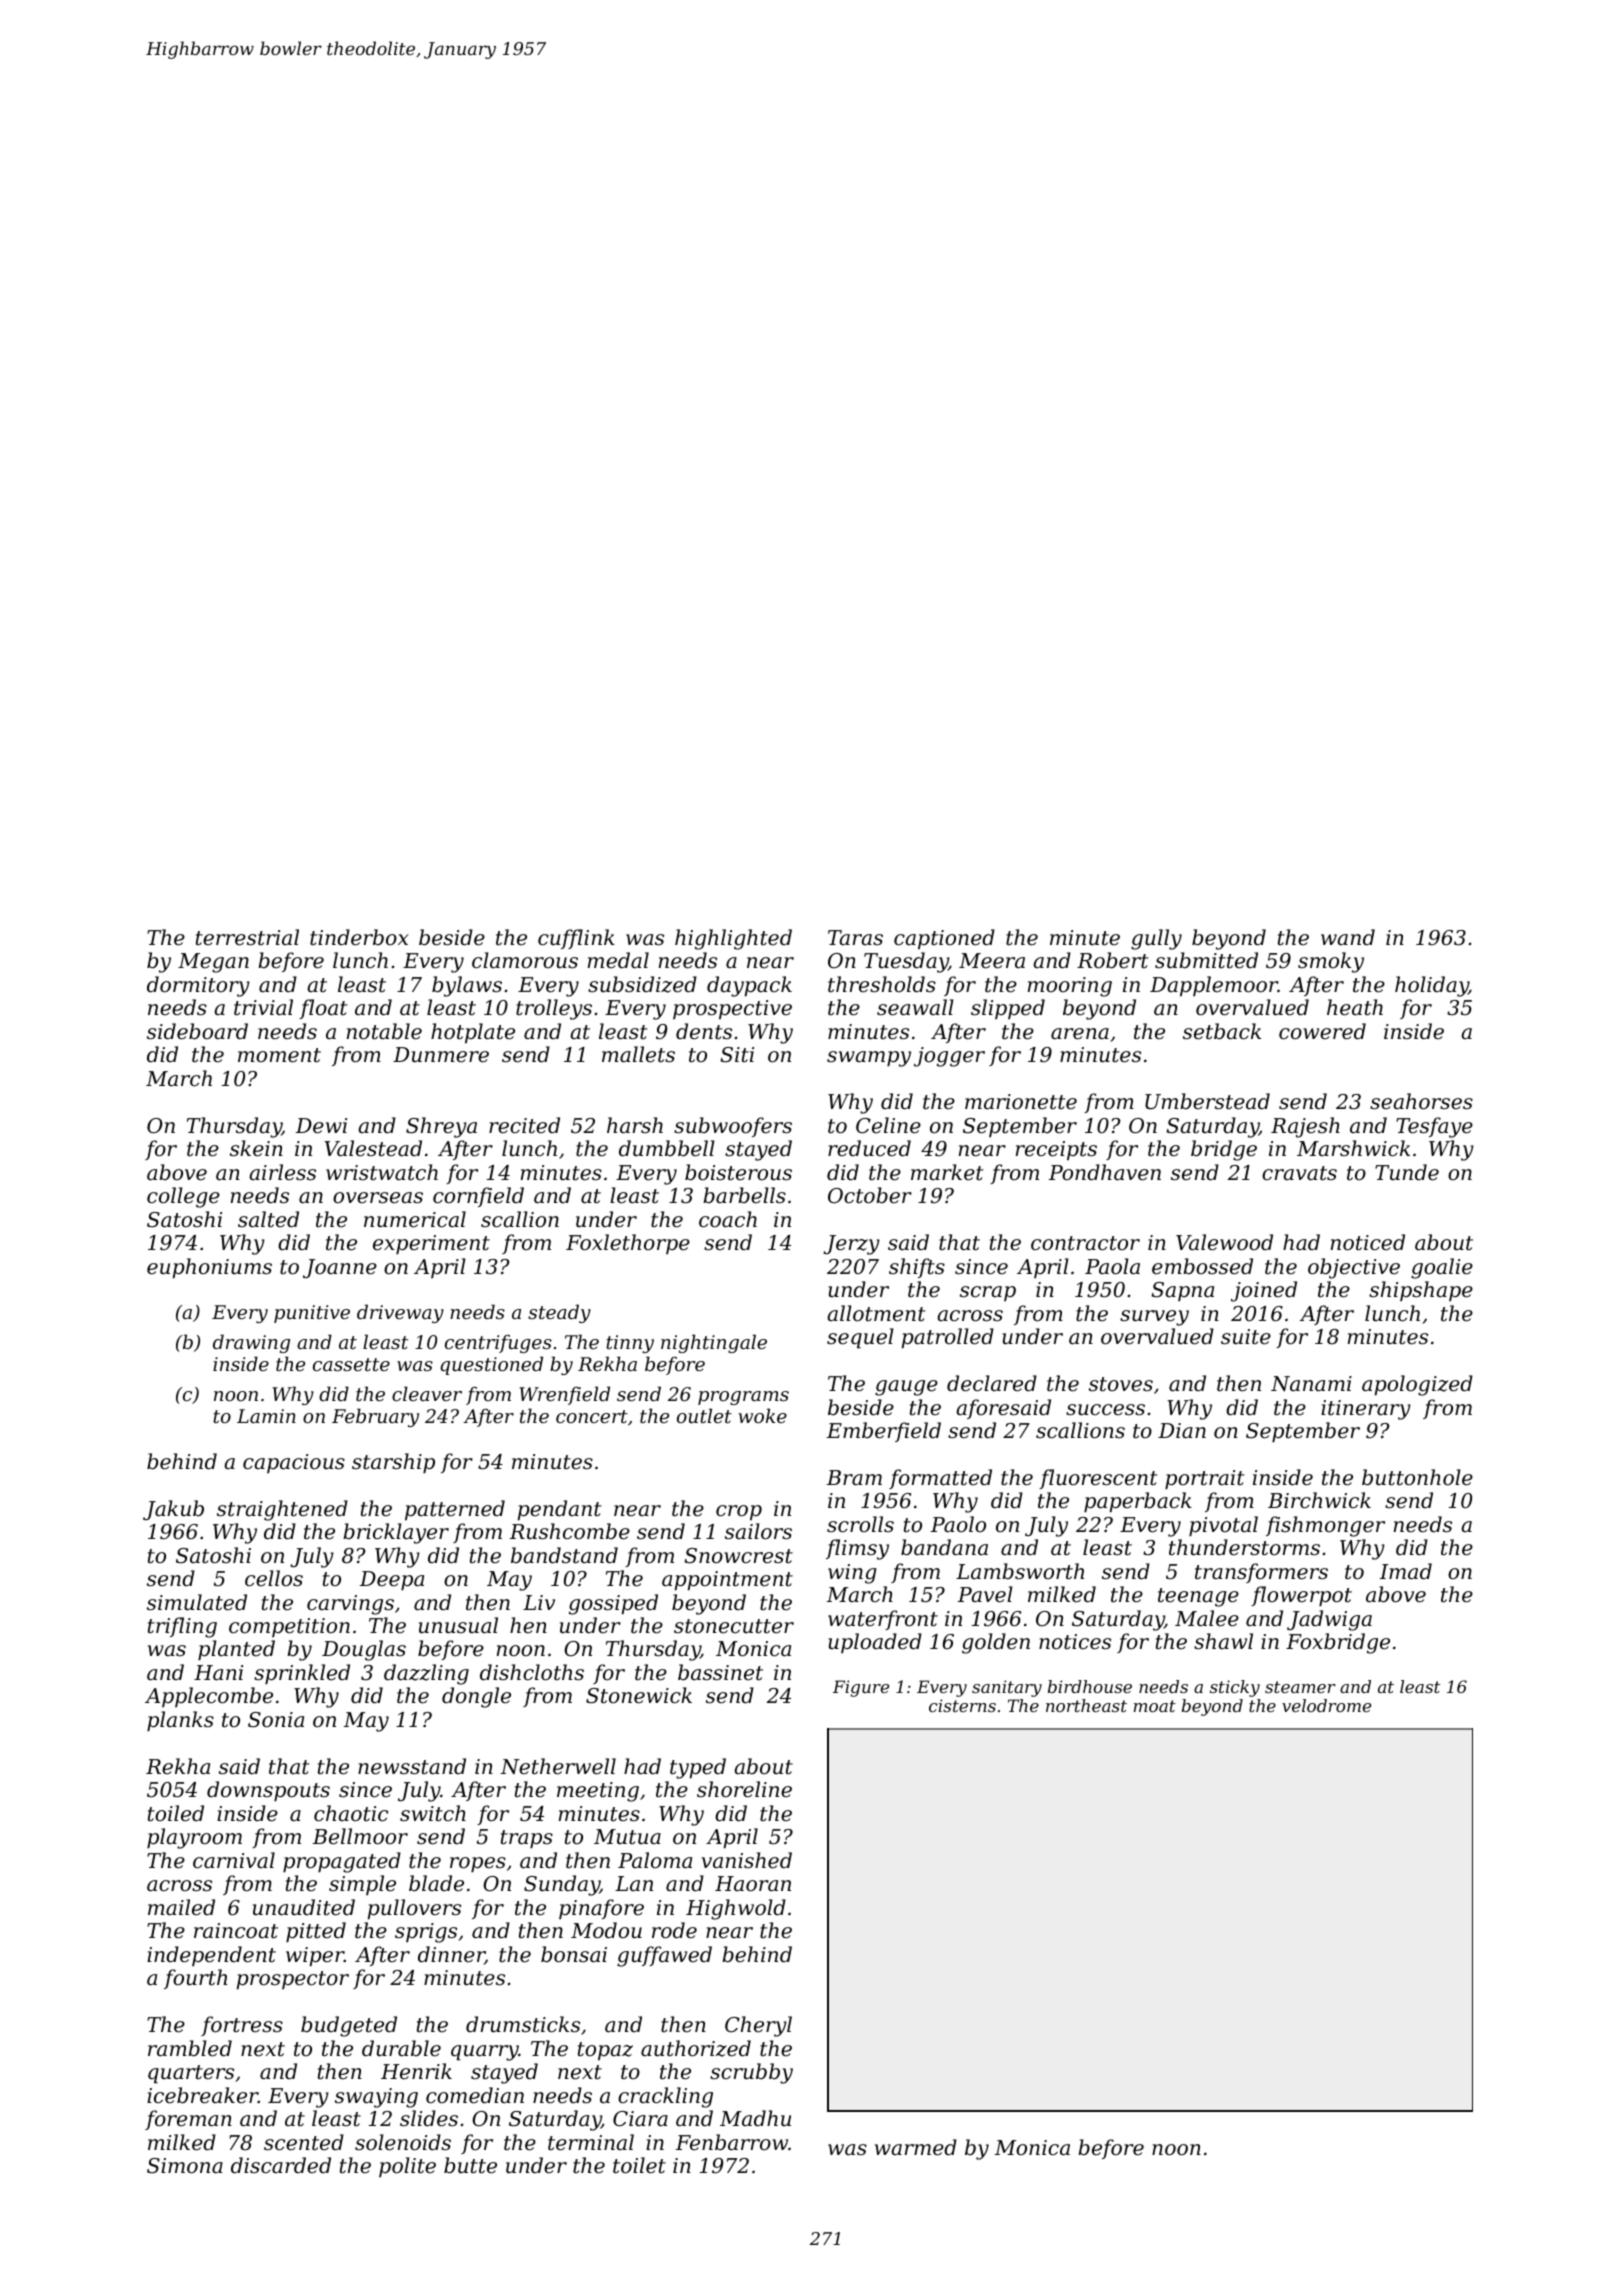 The width and height of the screenshot is (1620, 2292). Describe the element at coordinates (183, 1197) in the screenshot. I see `college` at that location.
